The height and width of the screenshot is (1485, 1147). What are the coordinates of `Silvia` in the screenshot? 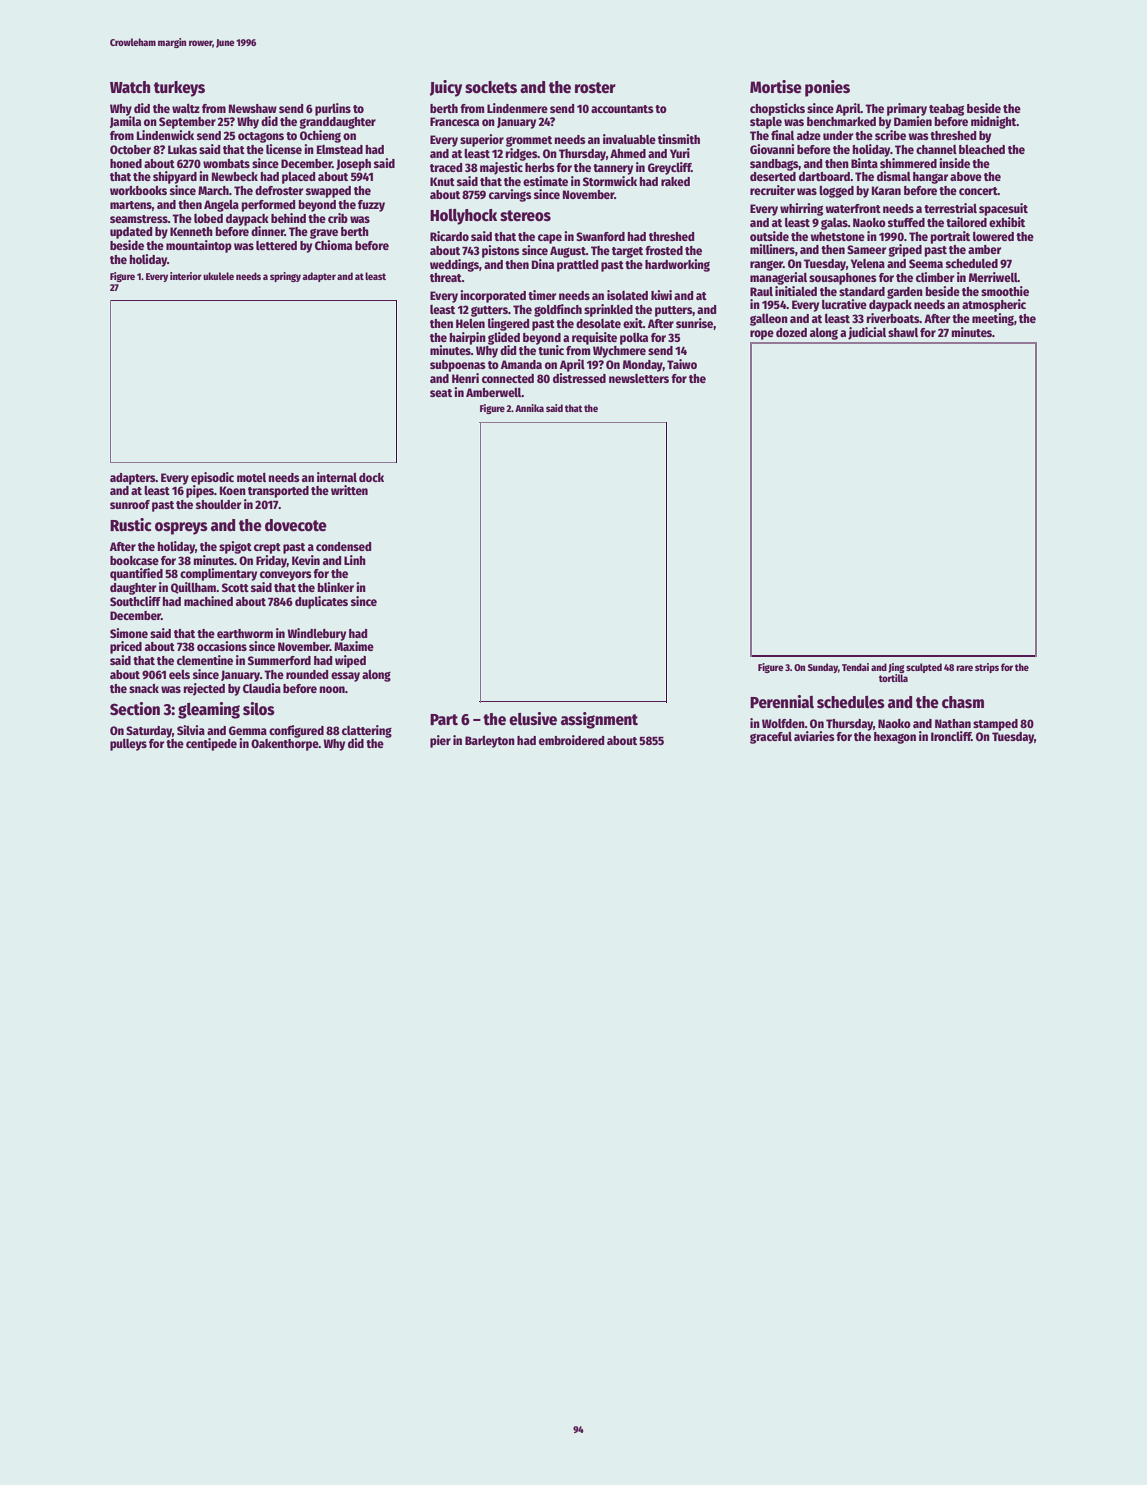 It's located at (191, 730).
